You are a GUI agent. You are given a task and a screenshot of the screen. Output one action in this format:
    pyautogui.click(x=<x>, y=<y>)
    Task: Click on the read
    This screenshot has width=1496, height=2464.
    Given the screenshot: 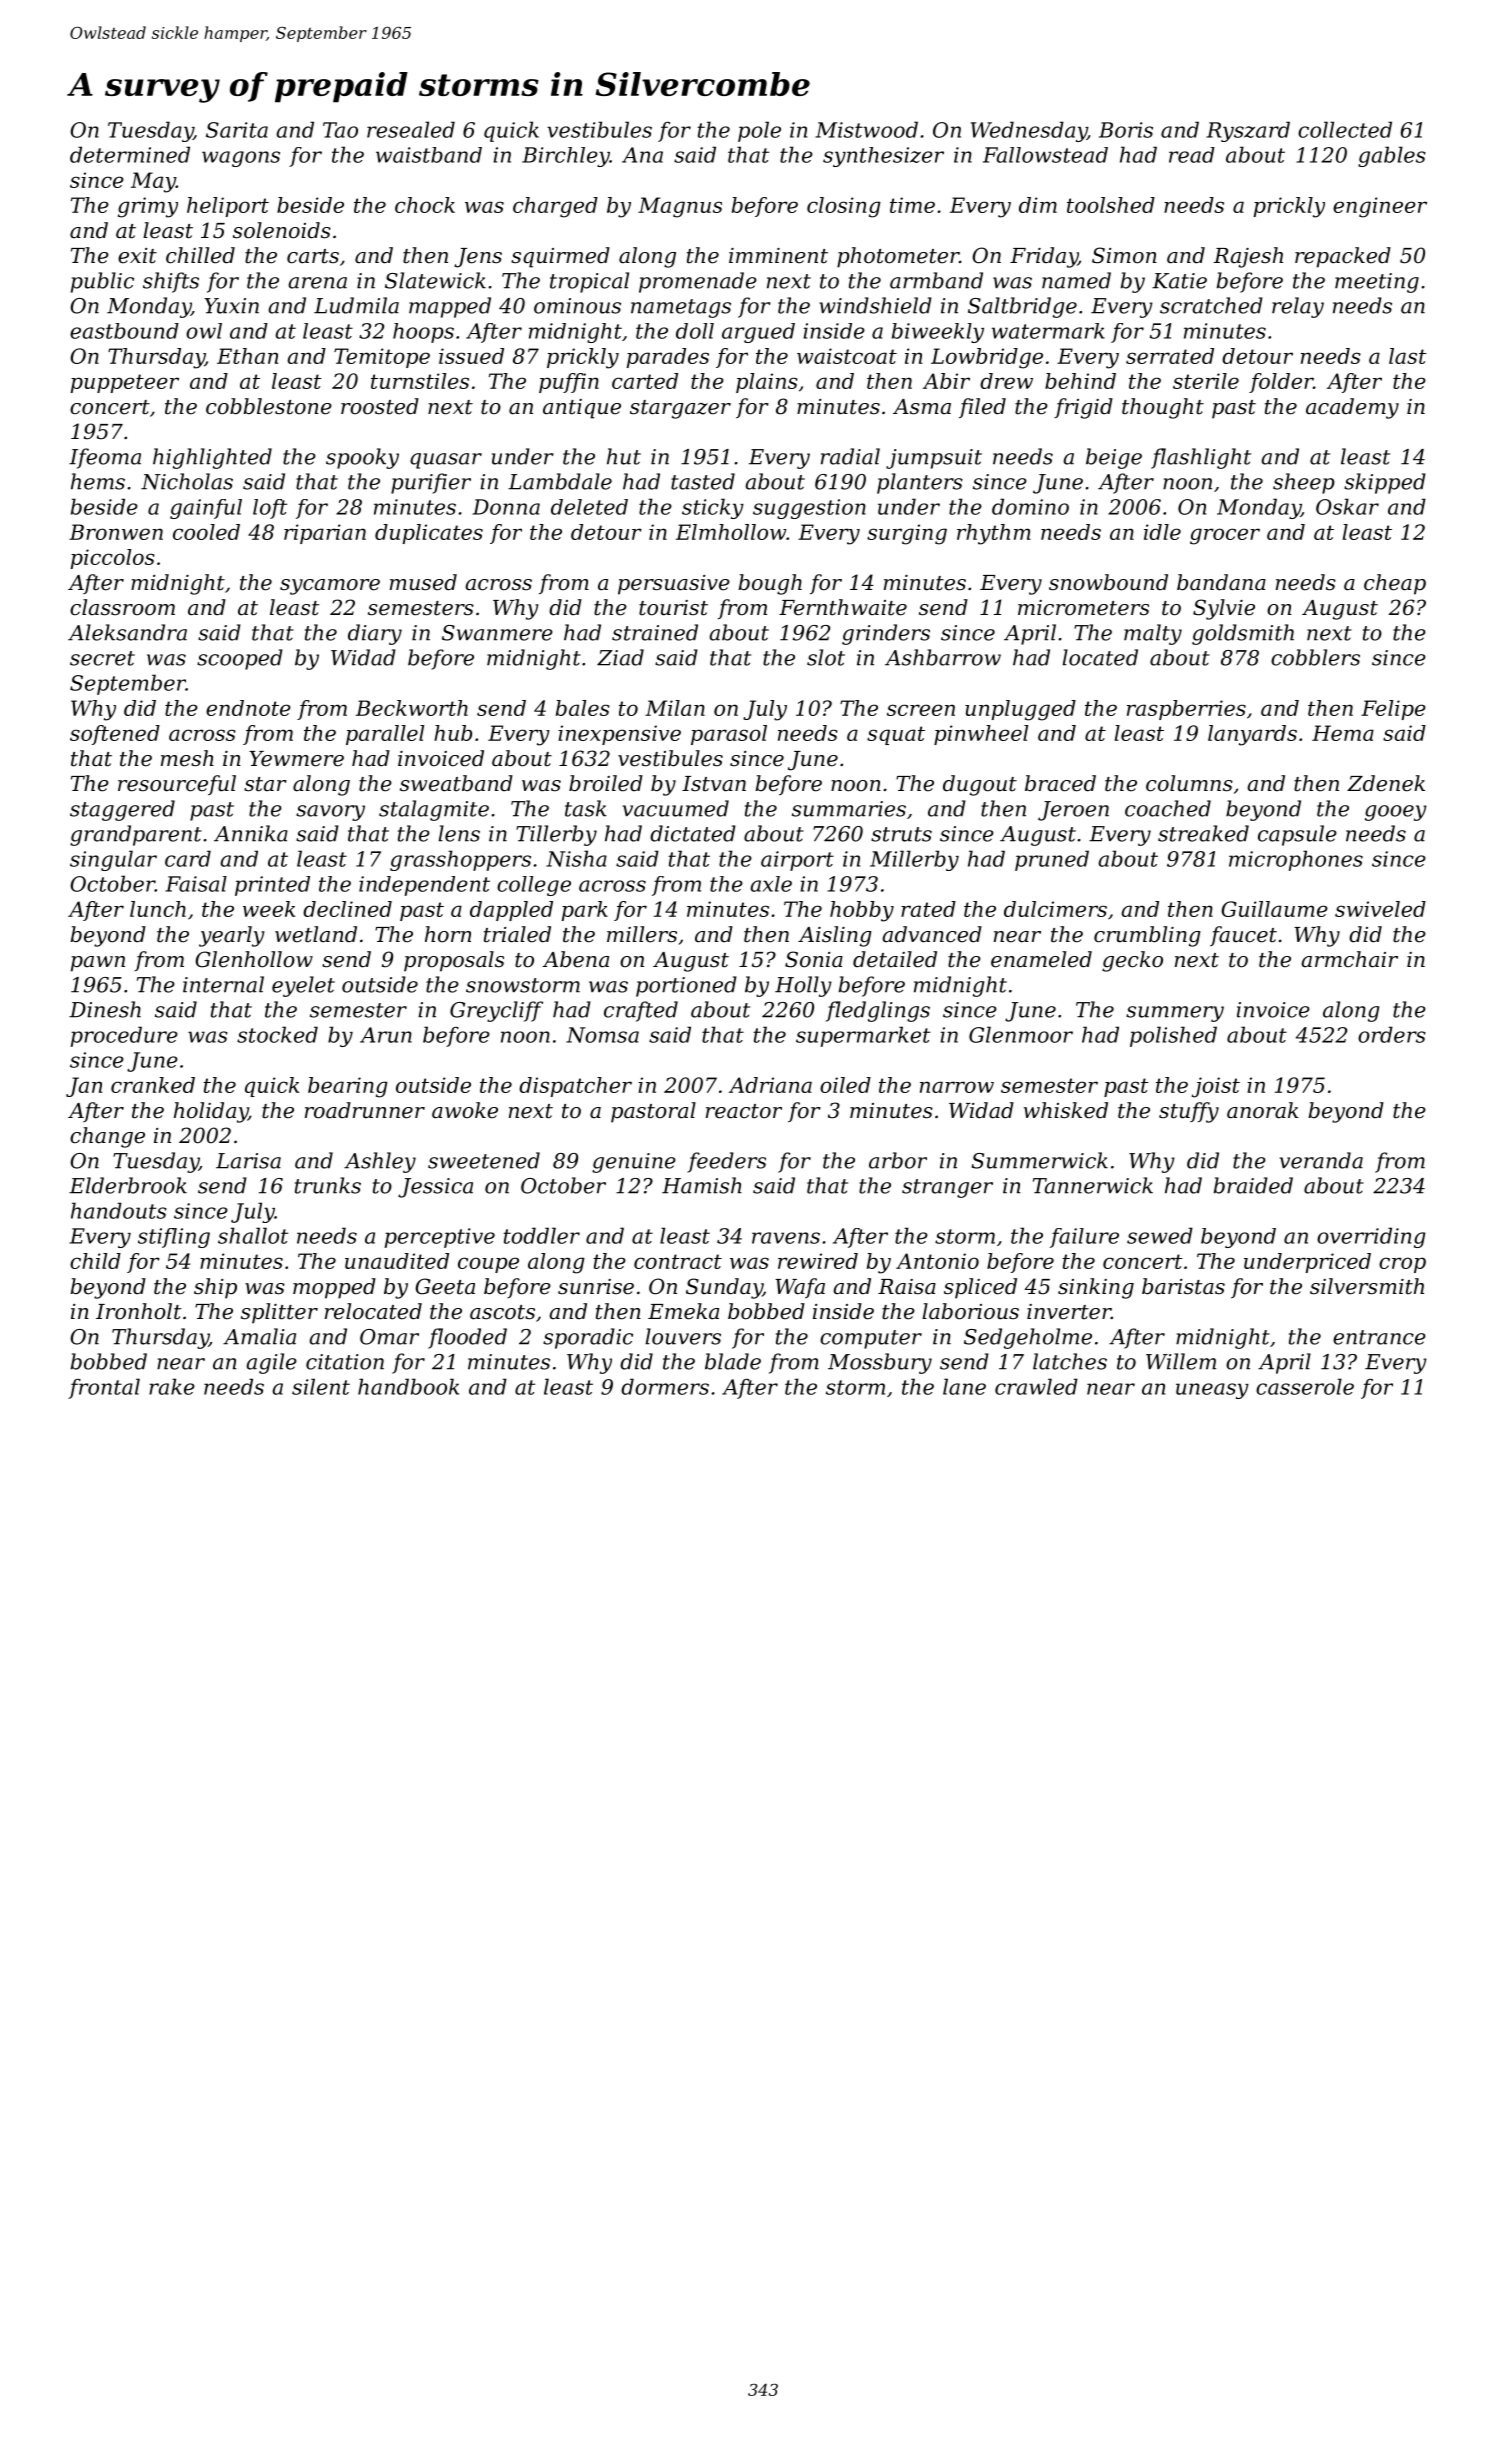 What is the action you would take?
    pyautogui.click(x=1192, y=155)
